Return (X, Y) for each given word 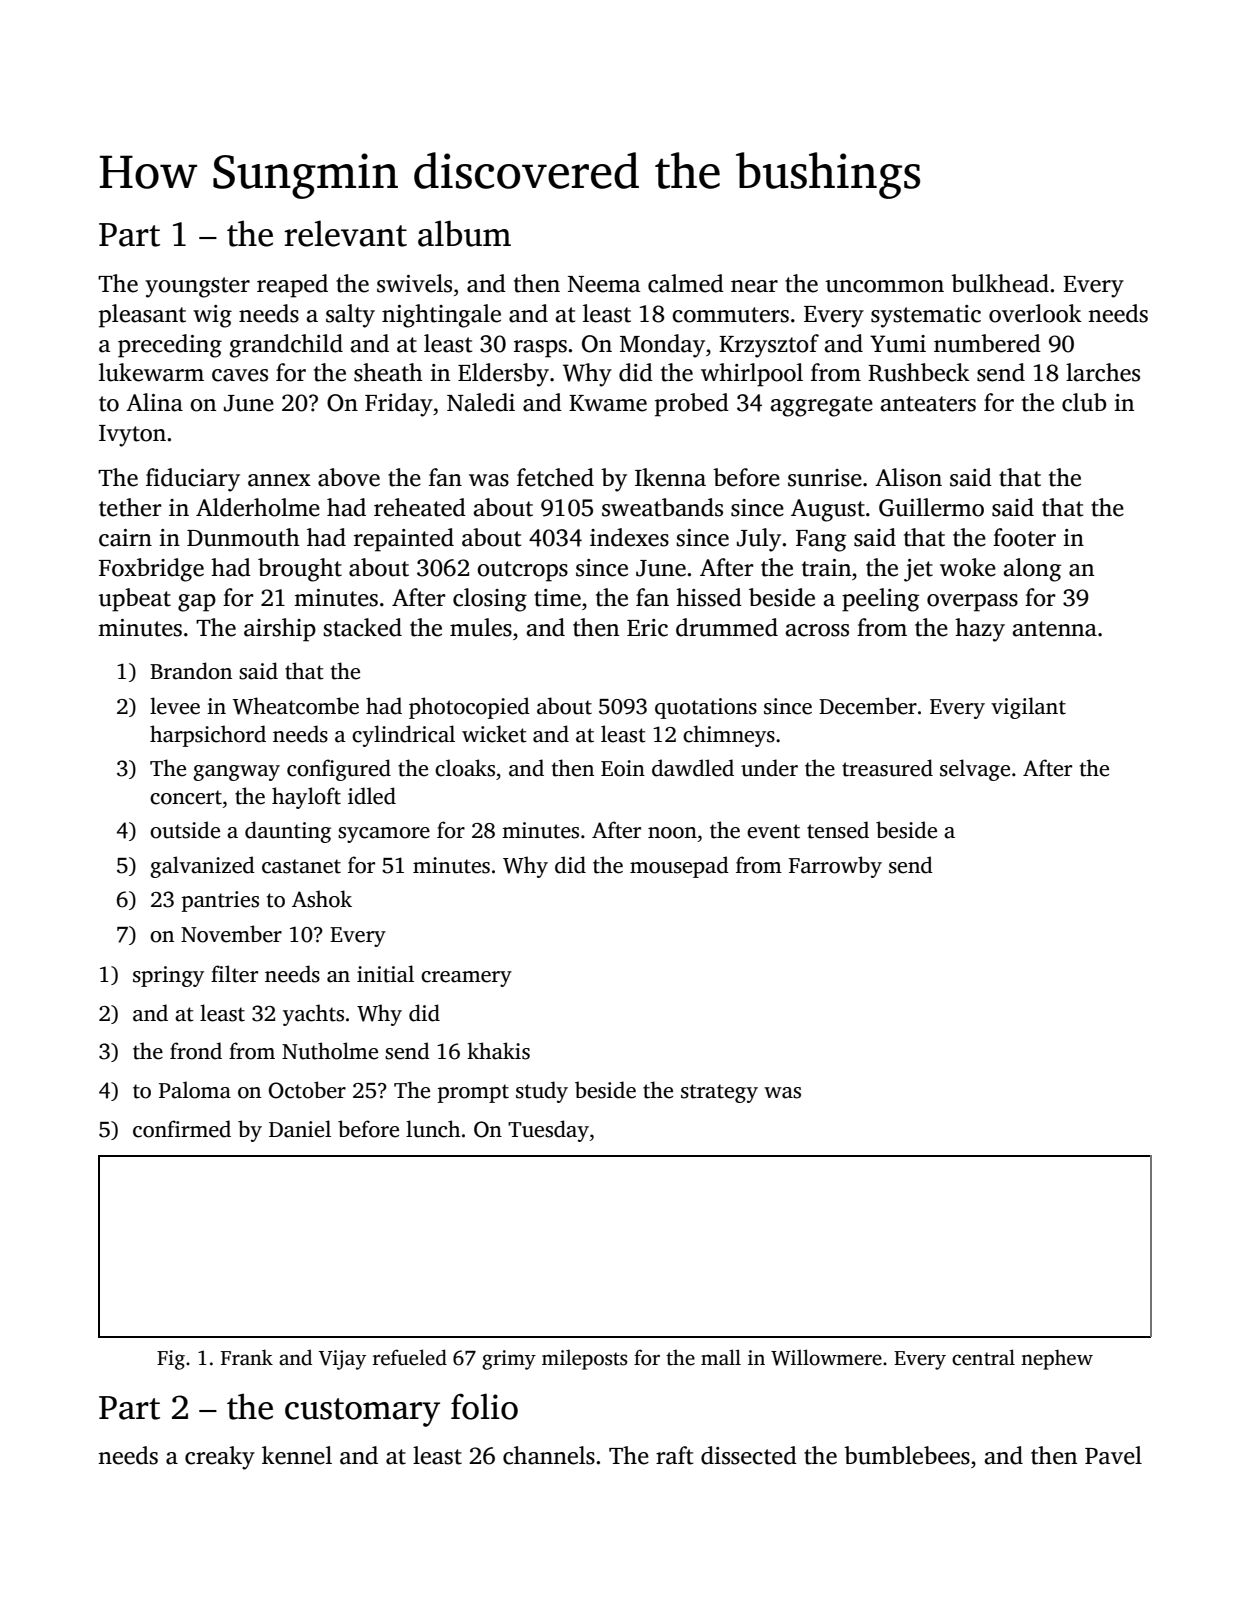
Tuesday (548, 1131)
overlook (1035, 313)
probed (692, 405)
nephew (1057, 1359)
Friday (399, 405)
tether (130, 507)
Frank (247, 1357)
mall (721, 1357)
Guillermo (931, 507)
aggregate (821, 406)
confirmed (182, 1129)
